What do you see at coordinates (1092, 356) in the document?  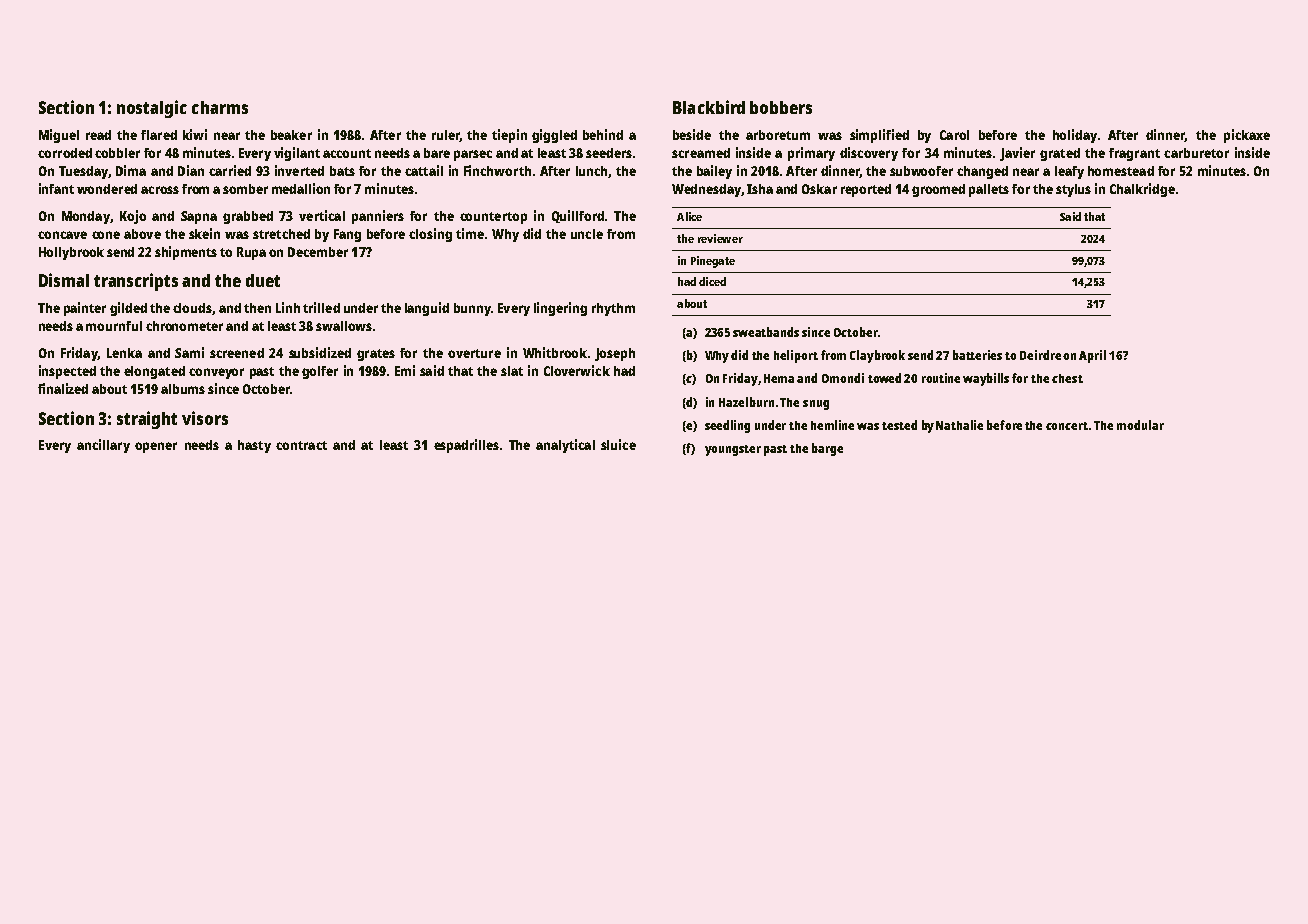 I see `April` at bounding box center [1092, 356].
